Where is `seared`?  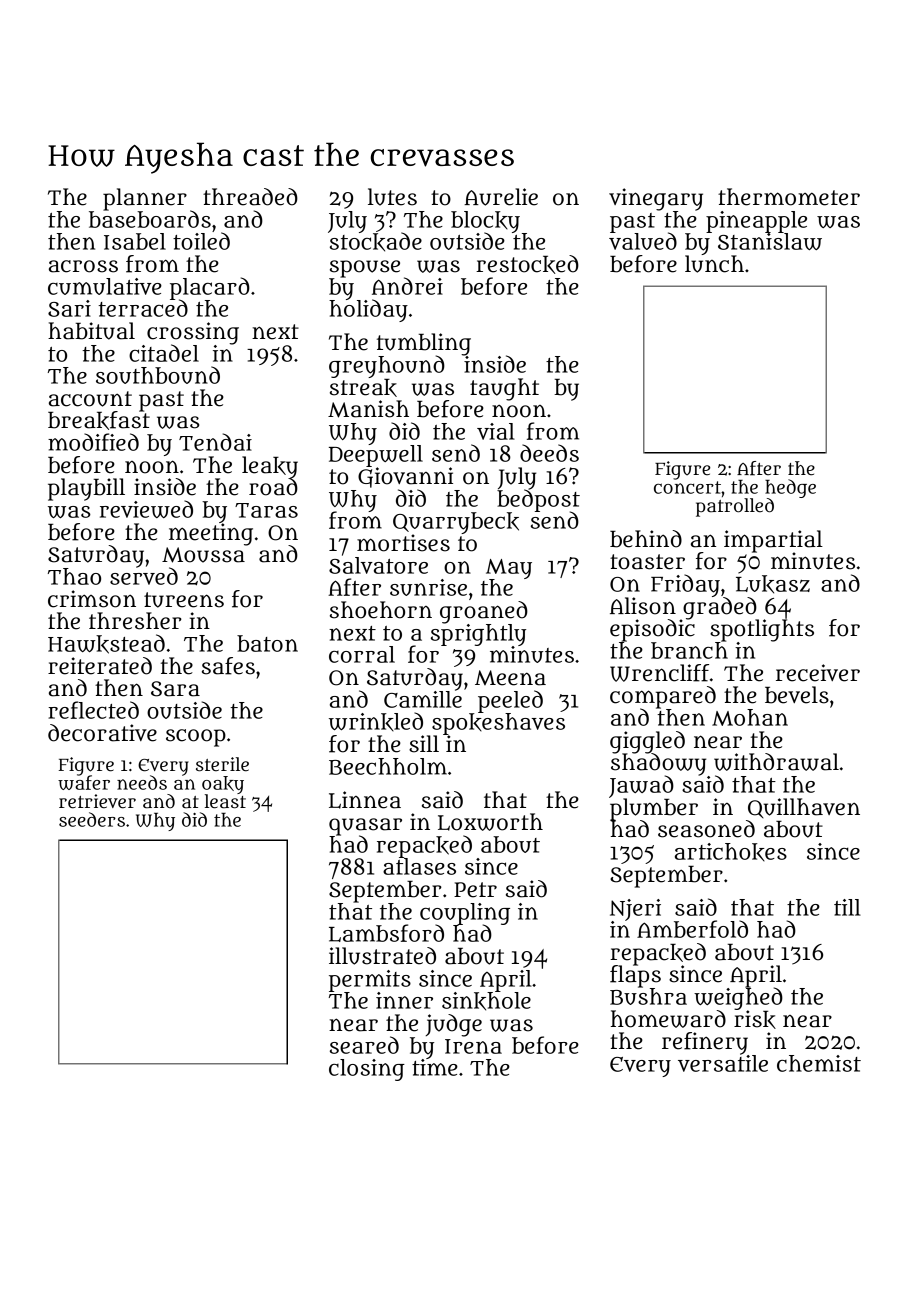
seared is located at coordinates (364, 1045).
